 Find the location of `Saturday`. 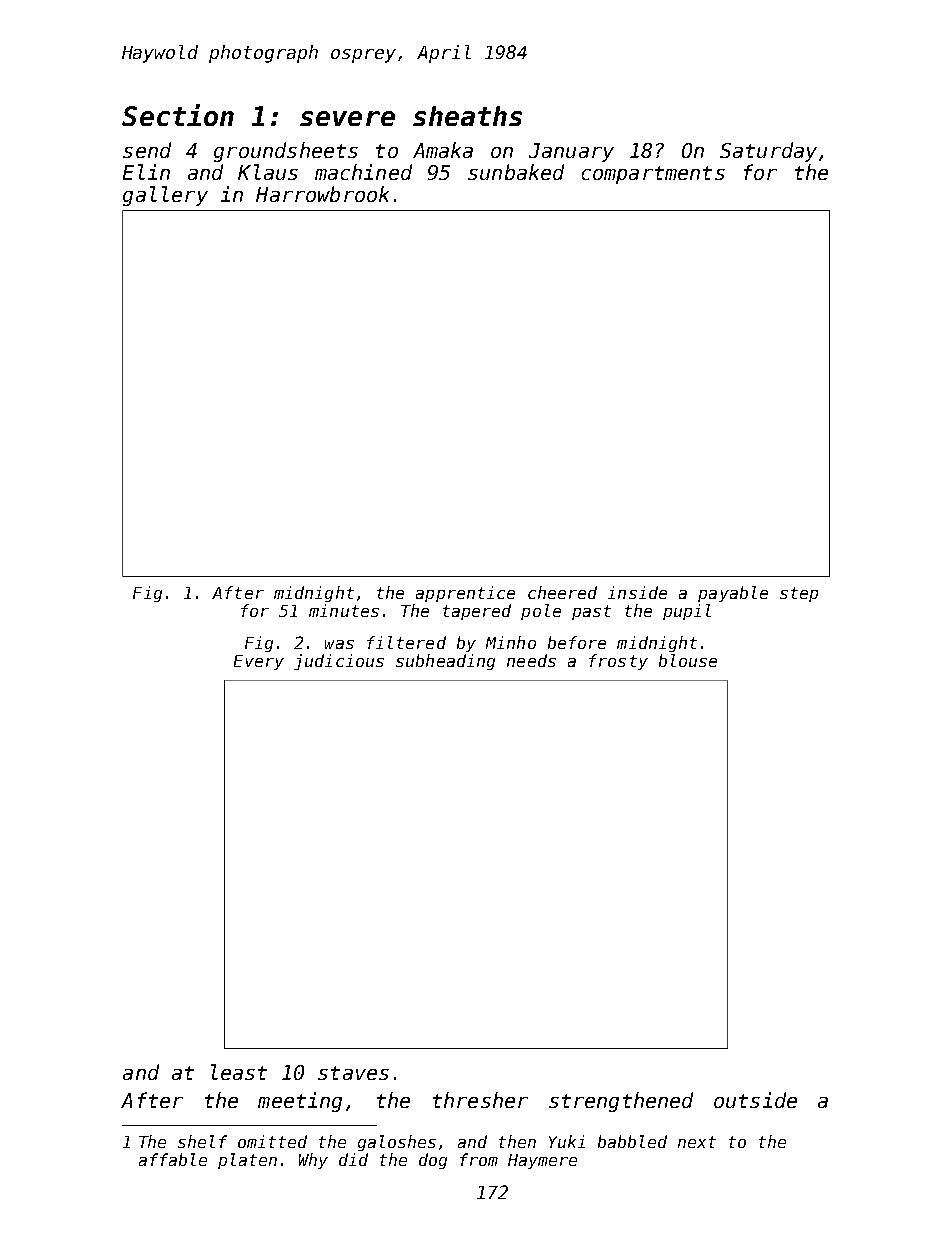

Saturday is located at coordinates (768, 152).
